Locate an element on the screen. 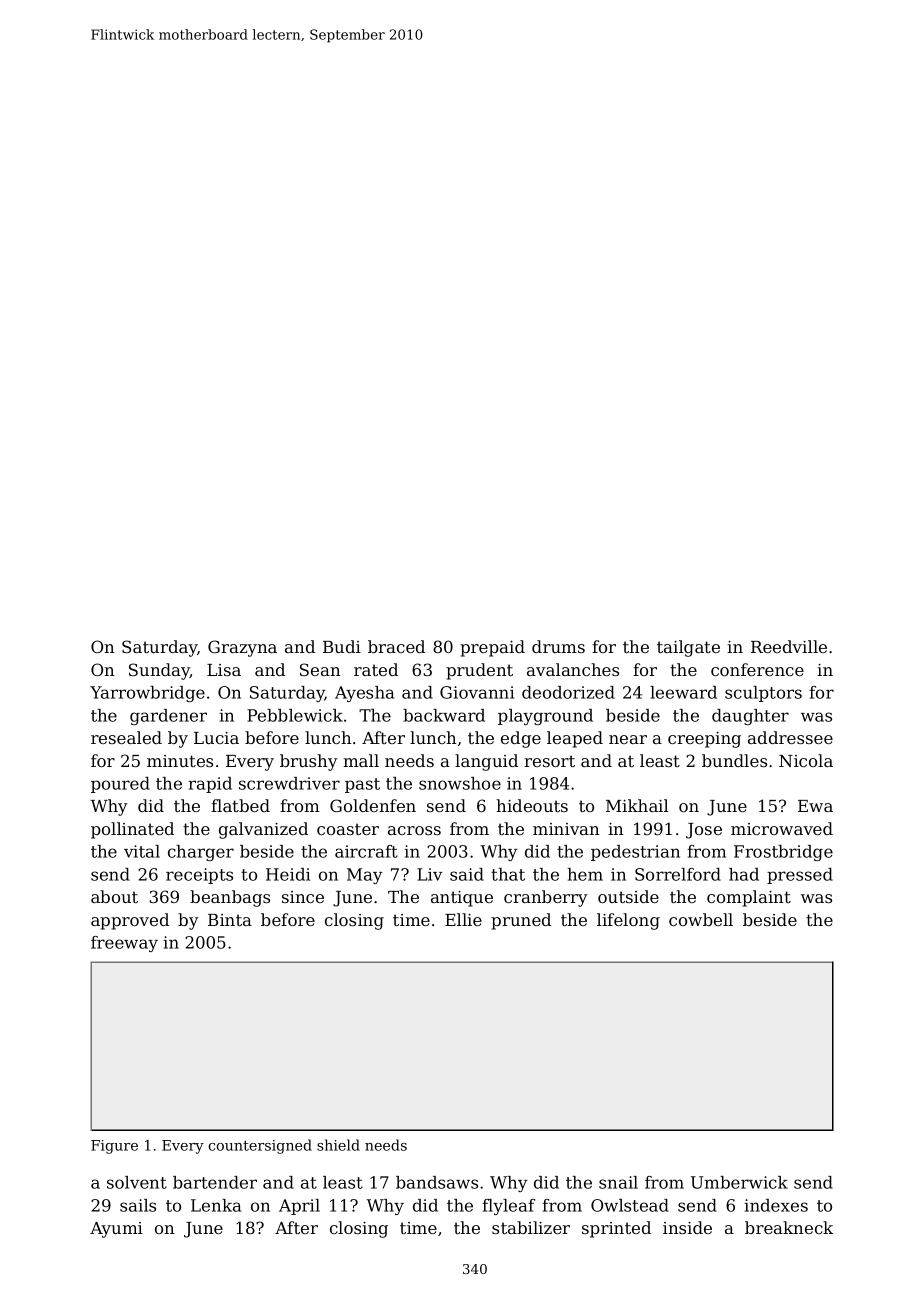  Giovanni is located at coordinates (477, 692).
